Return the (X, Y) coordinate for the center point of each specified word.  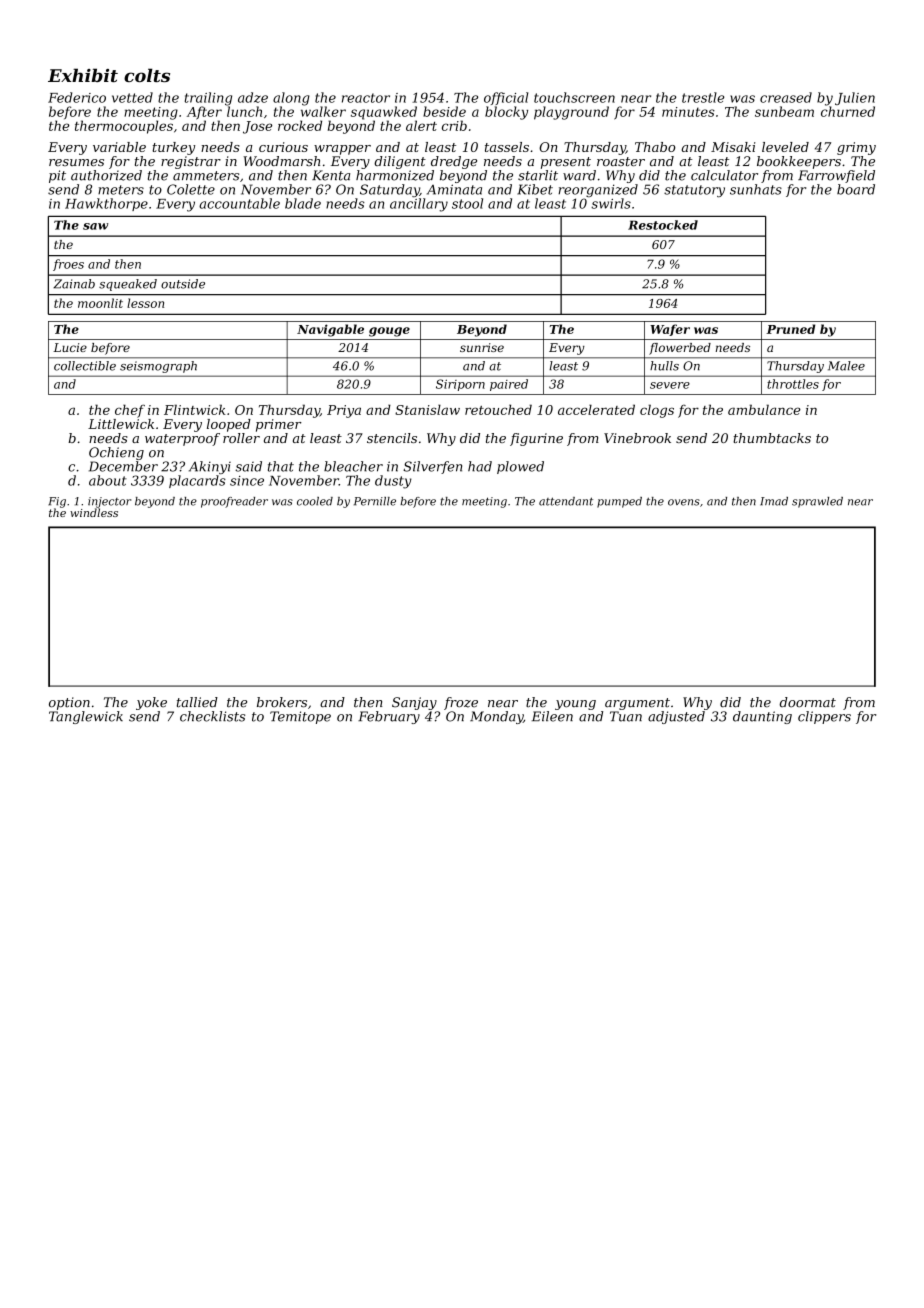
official (506, 98)
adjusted (676, 717)
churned (848, 111)
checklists (212, 716)
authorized (106, 175)
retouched (498, 409)
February (389, 717)
